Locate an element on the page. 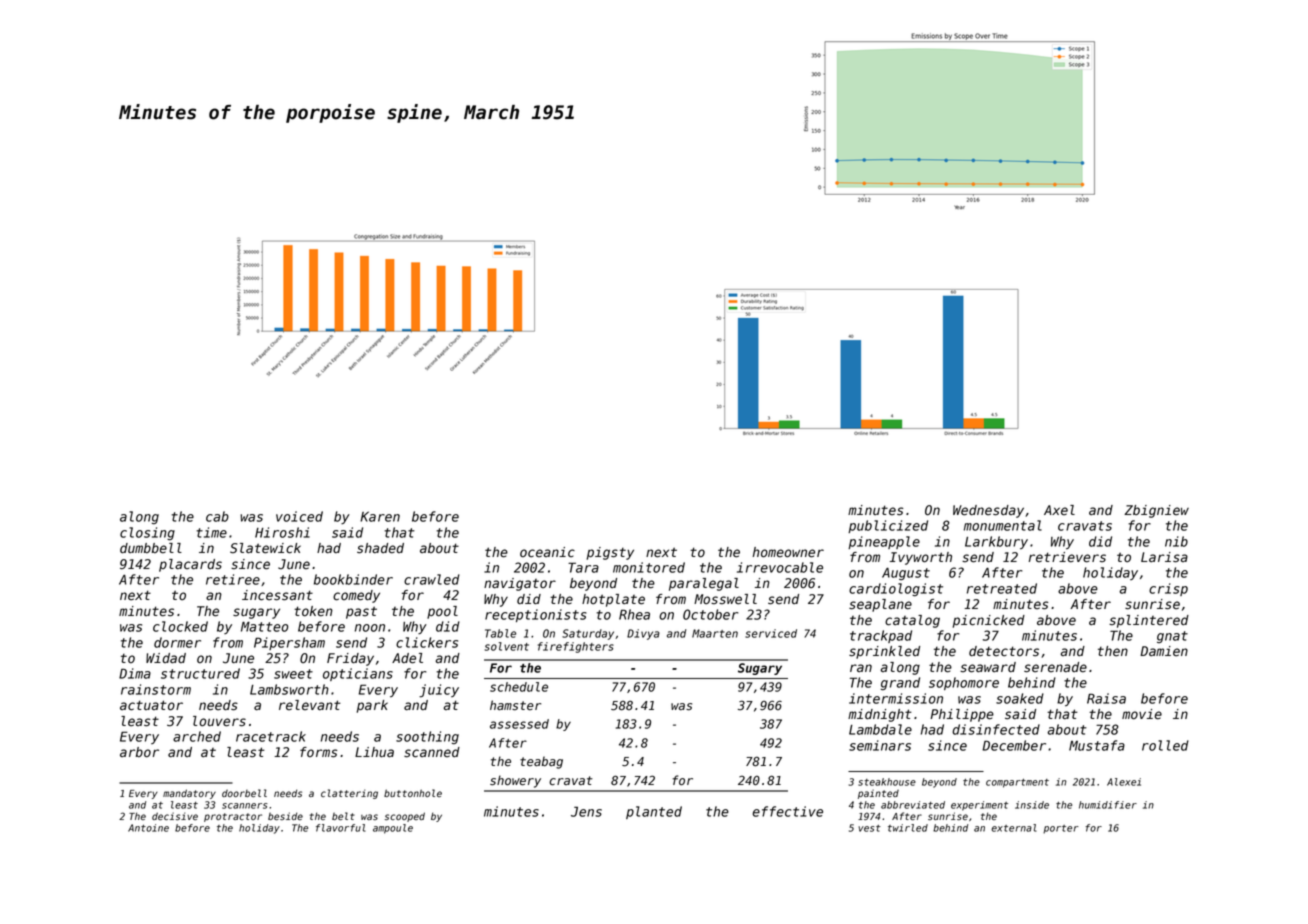 This image has height=924, width=1308. painted is located at coordinates (878, 794).
